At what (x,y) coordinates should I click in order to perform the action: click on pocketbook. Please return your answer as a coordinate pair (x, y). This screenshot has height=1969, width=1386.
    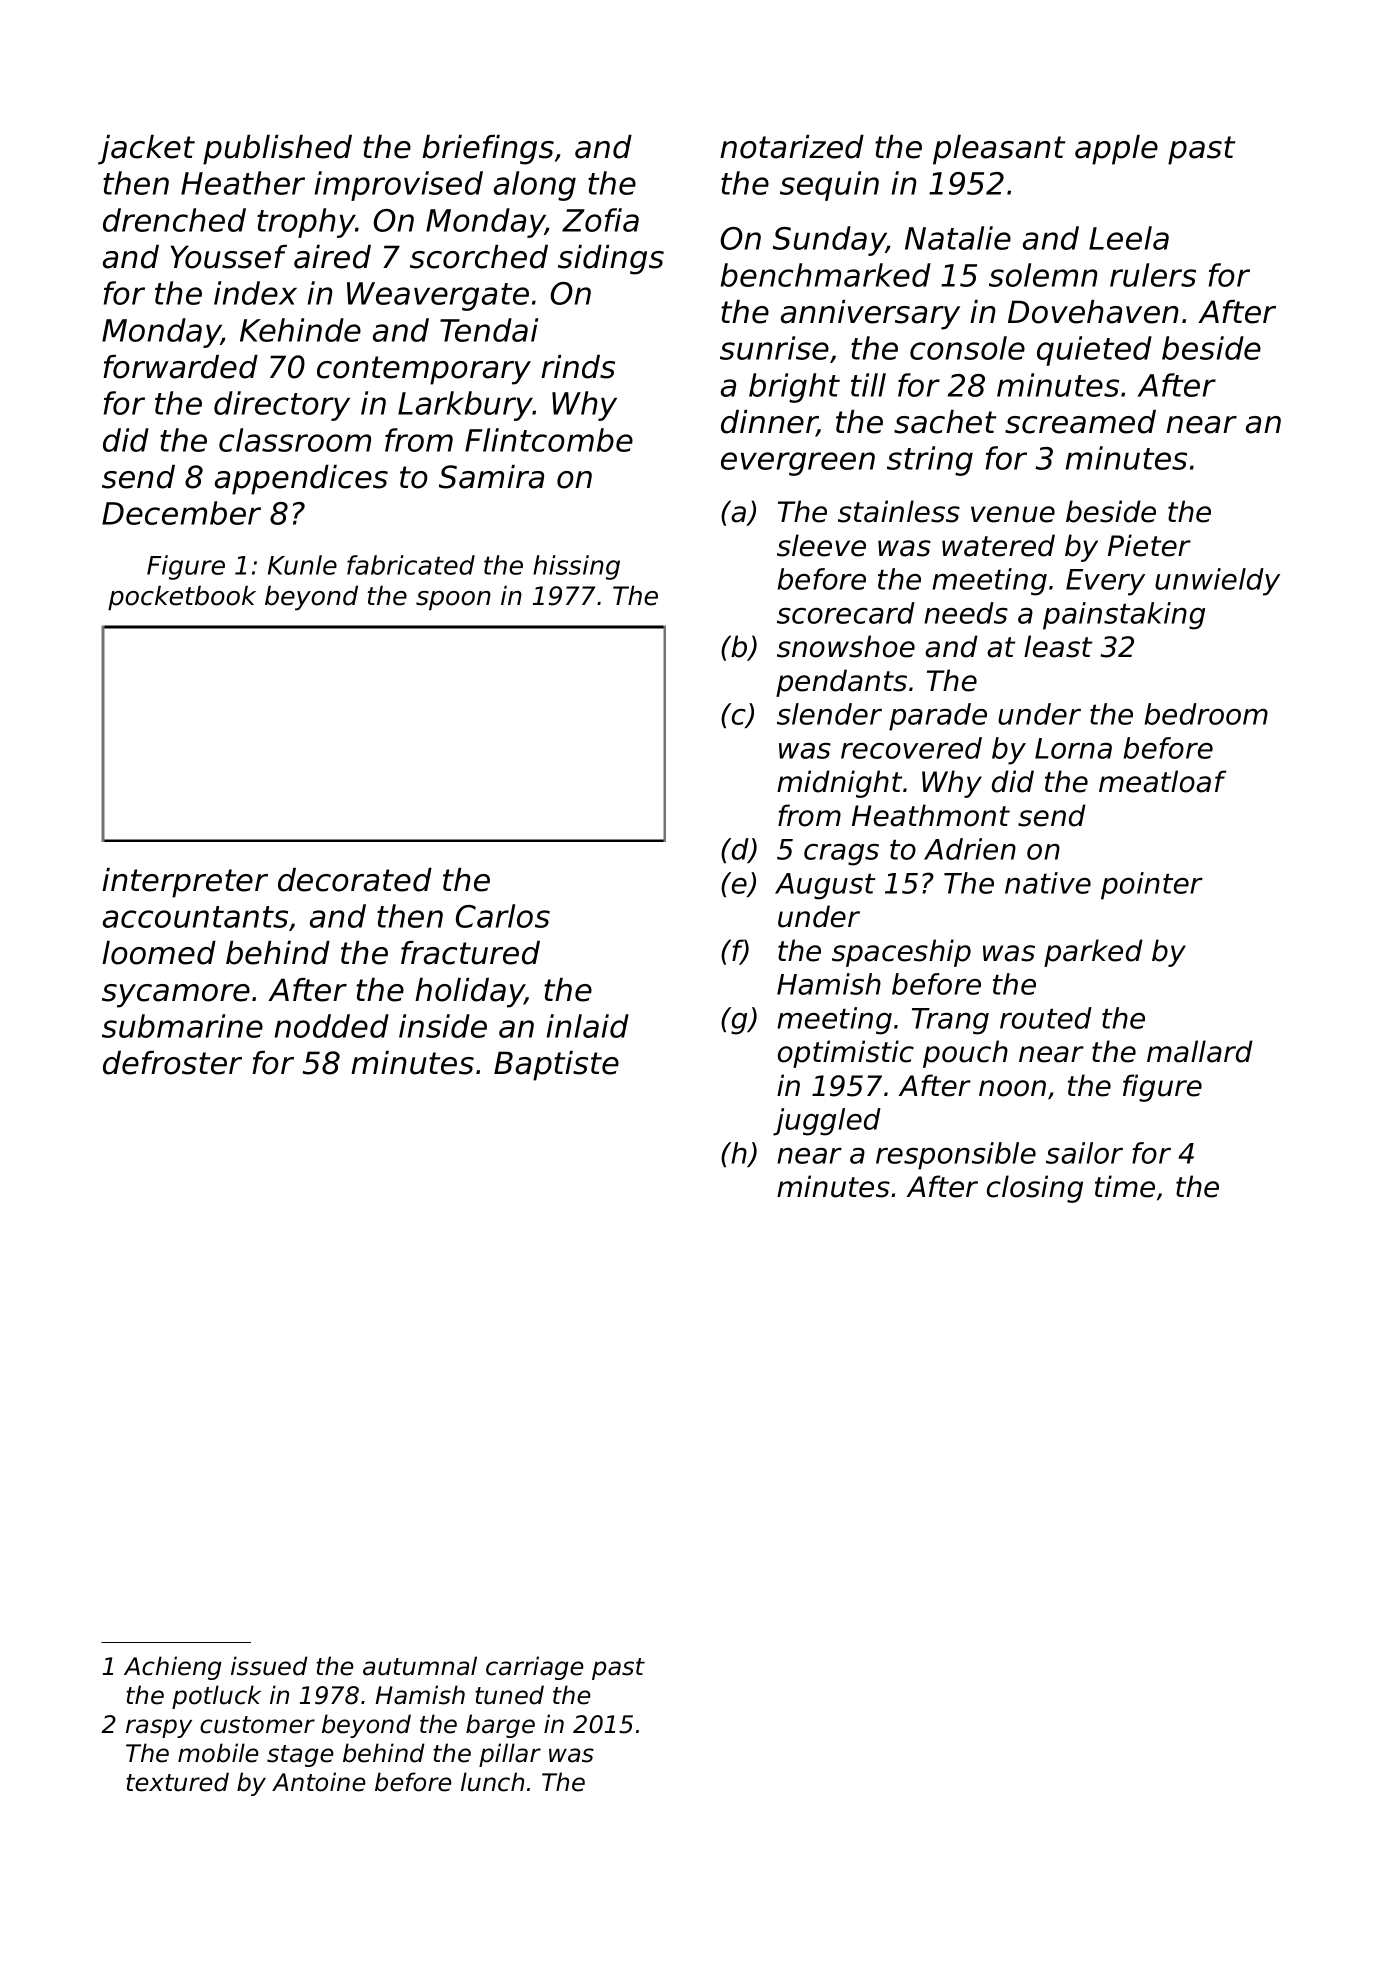
    Looking at the image, I should click on (182, 598).
